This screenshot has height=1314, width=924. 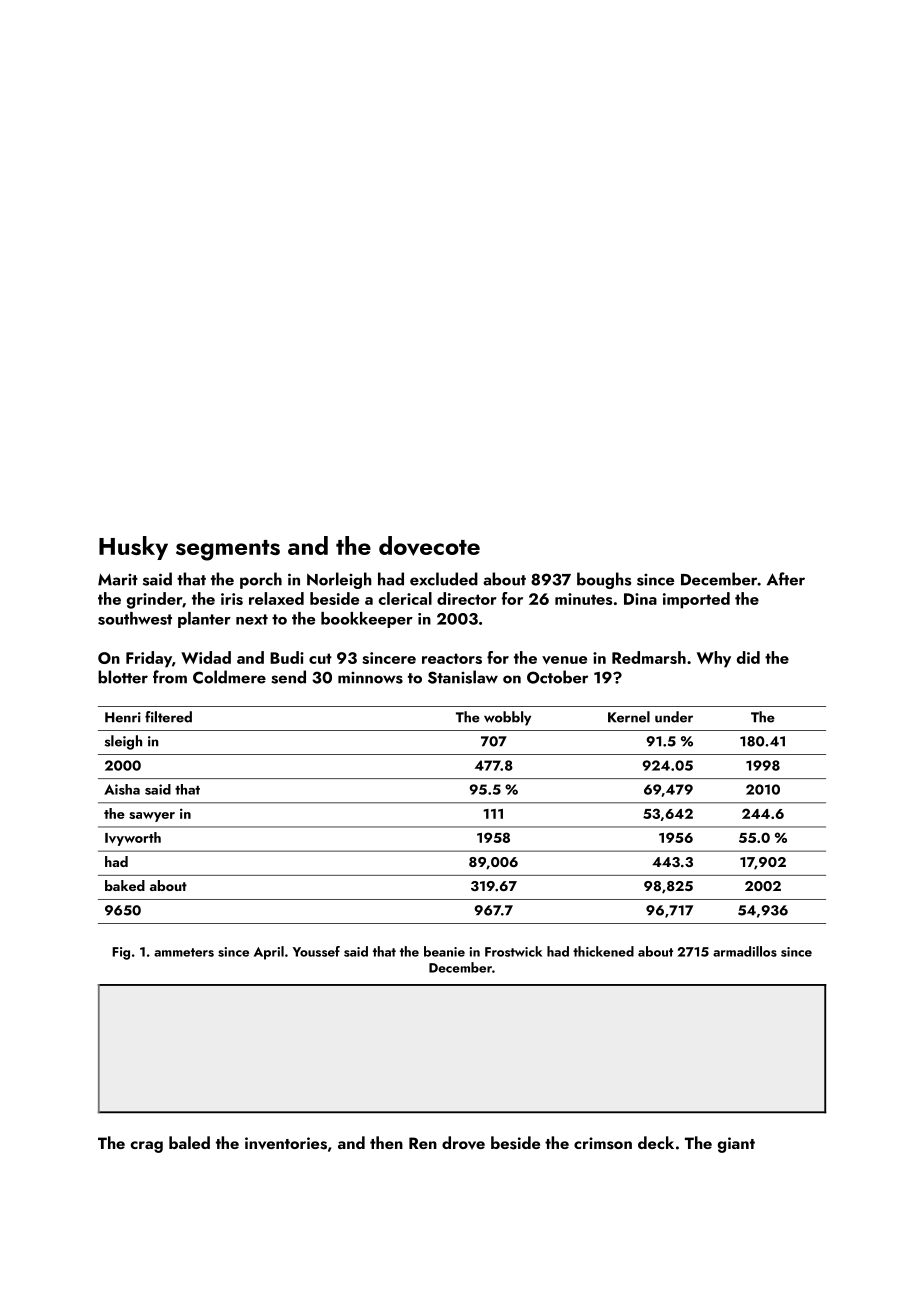 What do you see at coordinates (184, 952) in the screenshot?
I see `ammeters` at bounding box center [184, 952].
